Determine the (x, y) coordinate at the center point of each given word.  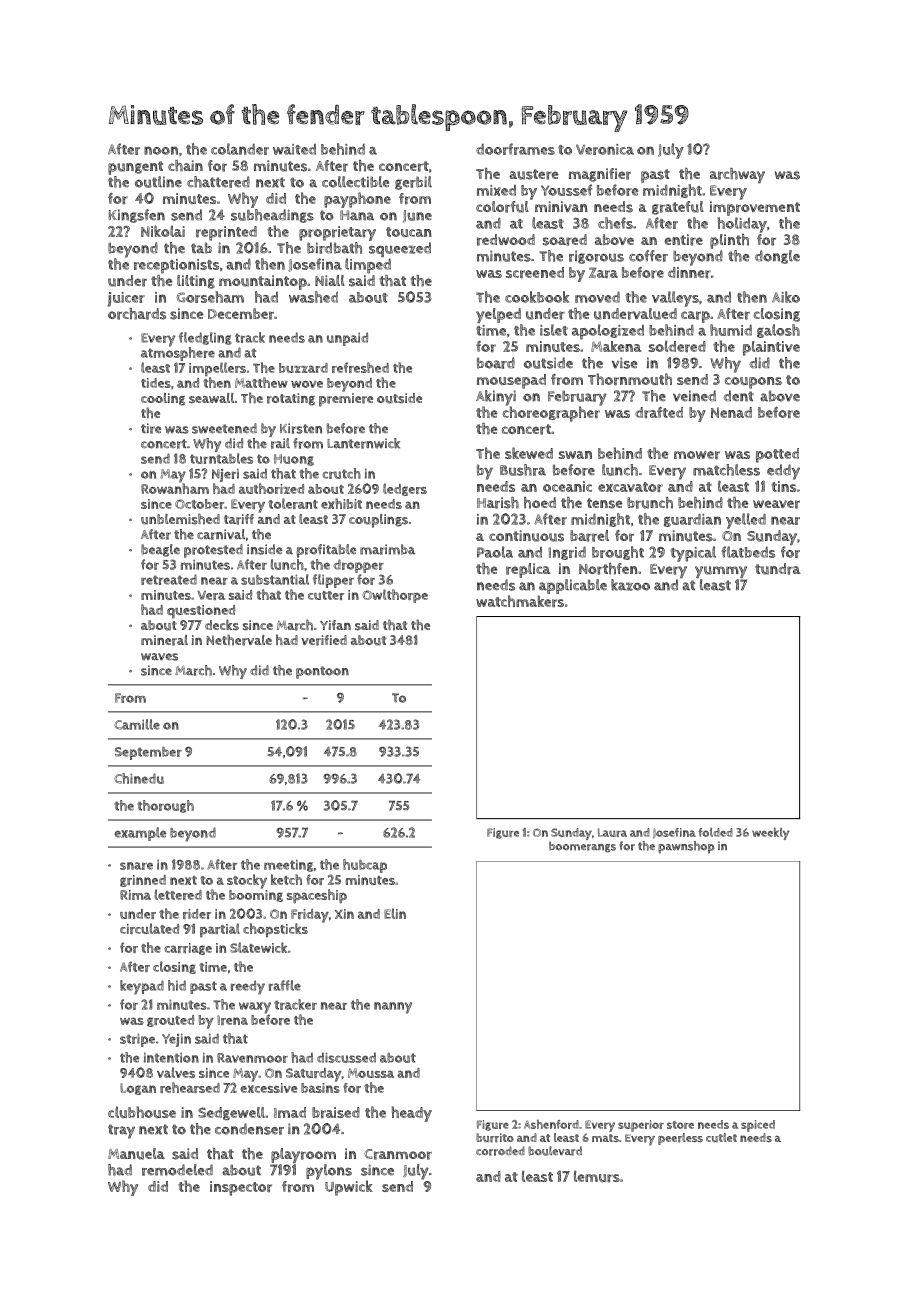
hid (177, 985)
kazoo (630, 585)
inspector (241, 1188)
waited (294, 149)
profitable (326, 551)
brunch (650, 503)
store (680, 1125)
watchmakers (520, 601)
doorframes (515, 149)
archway (737, 175)
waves (159, 657)
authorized (271, 488)
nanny (393, 1008)
